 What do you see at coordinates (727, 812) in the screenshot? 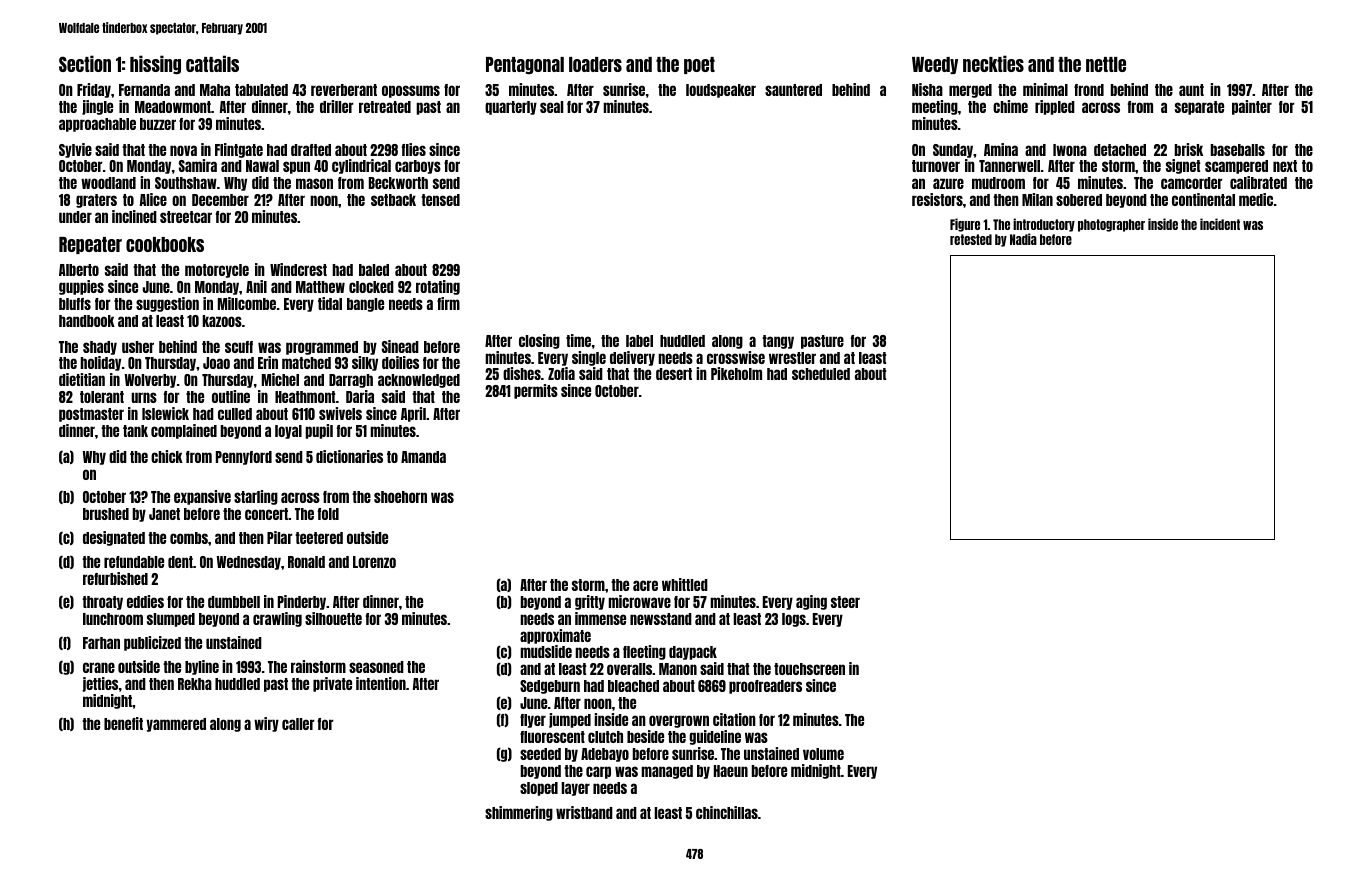
I see `chinchillas` at bounding box center [727, 812].
